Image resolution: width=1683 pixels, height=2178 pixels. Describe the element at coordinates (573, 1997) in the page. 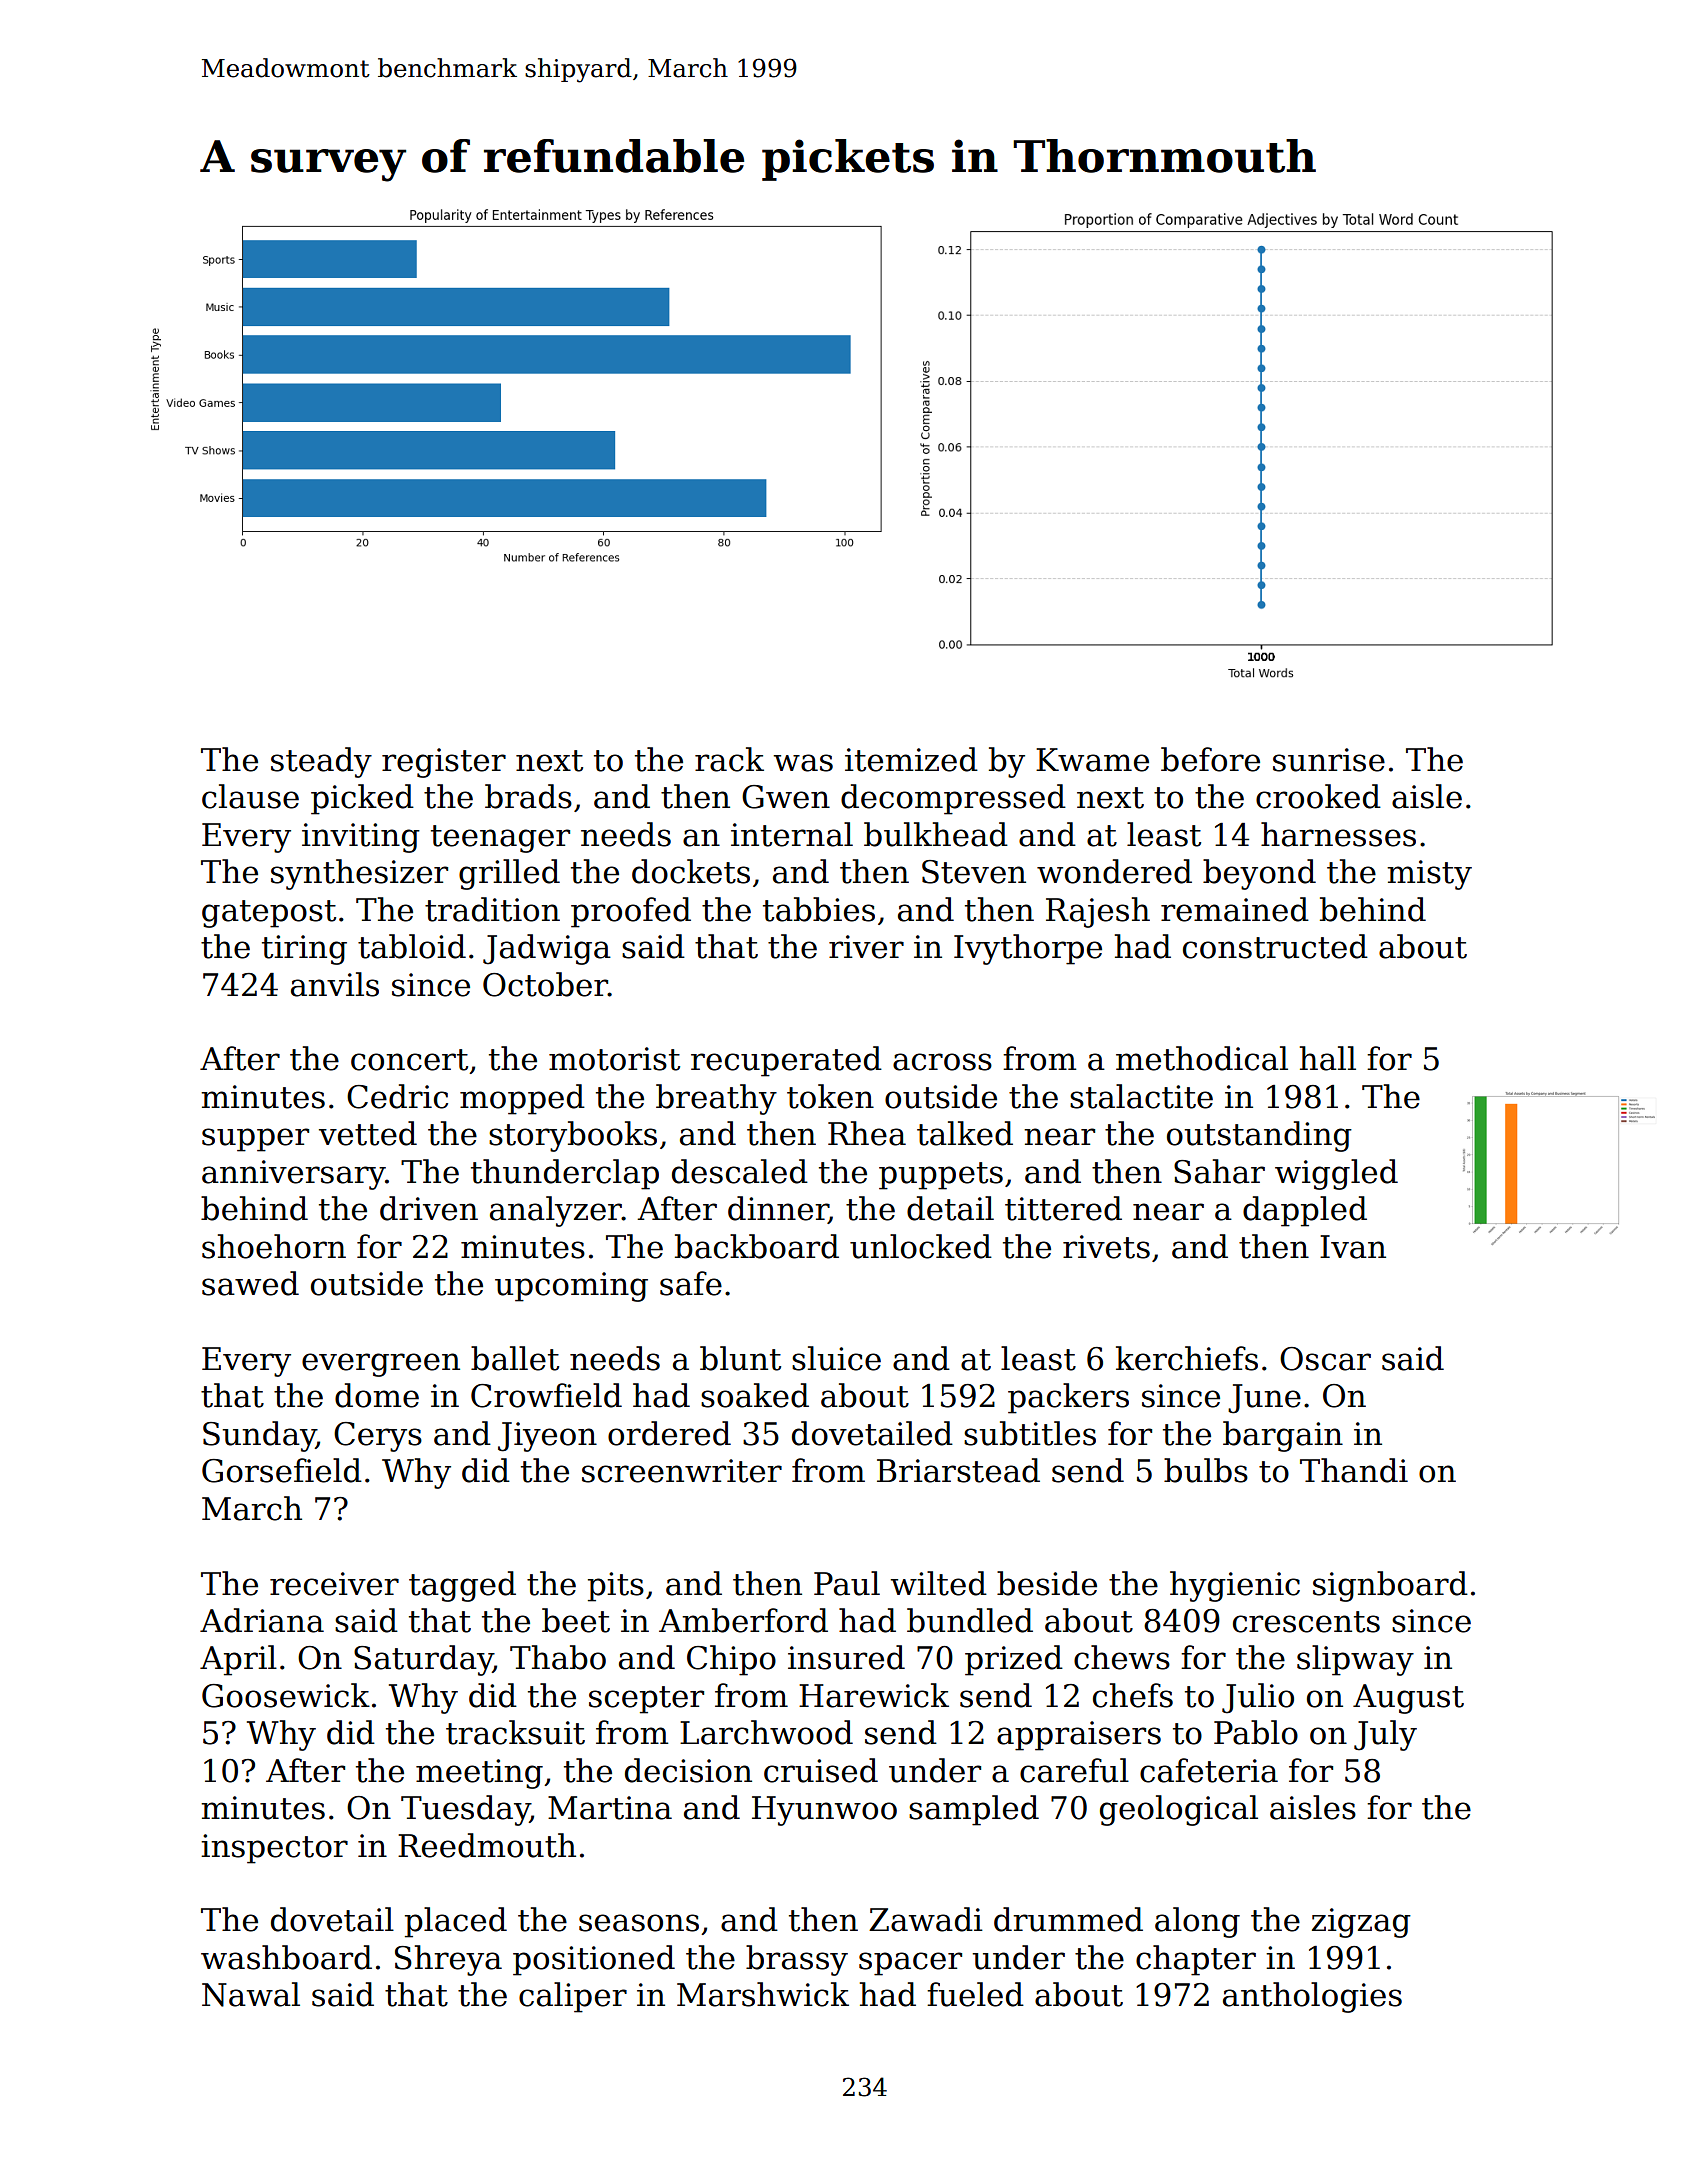

I see `caliper` at that location.
